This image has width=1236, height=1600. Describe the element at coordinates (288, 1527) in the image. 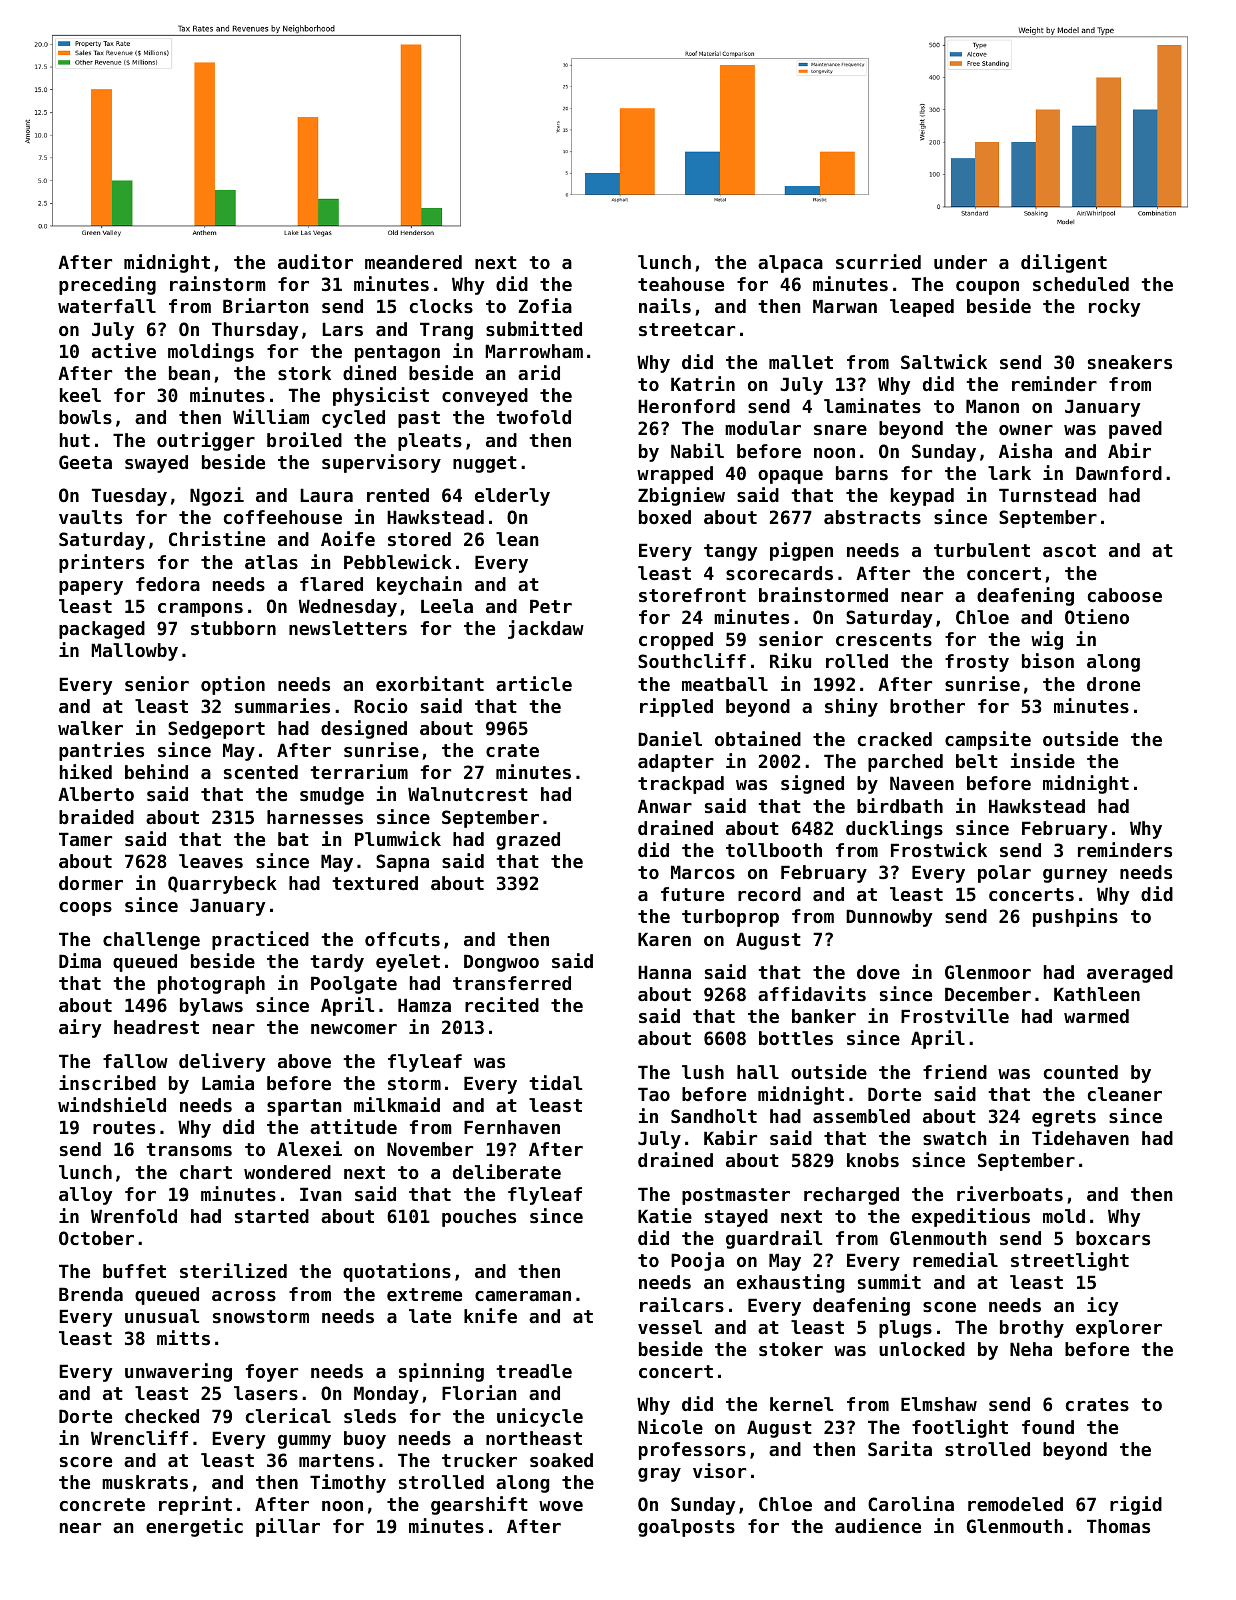

I see `pillar` at that location.
